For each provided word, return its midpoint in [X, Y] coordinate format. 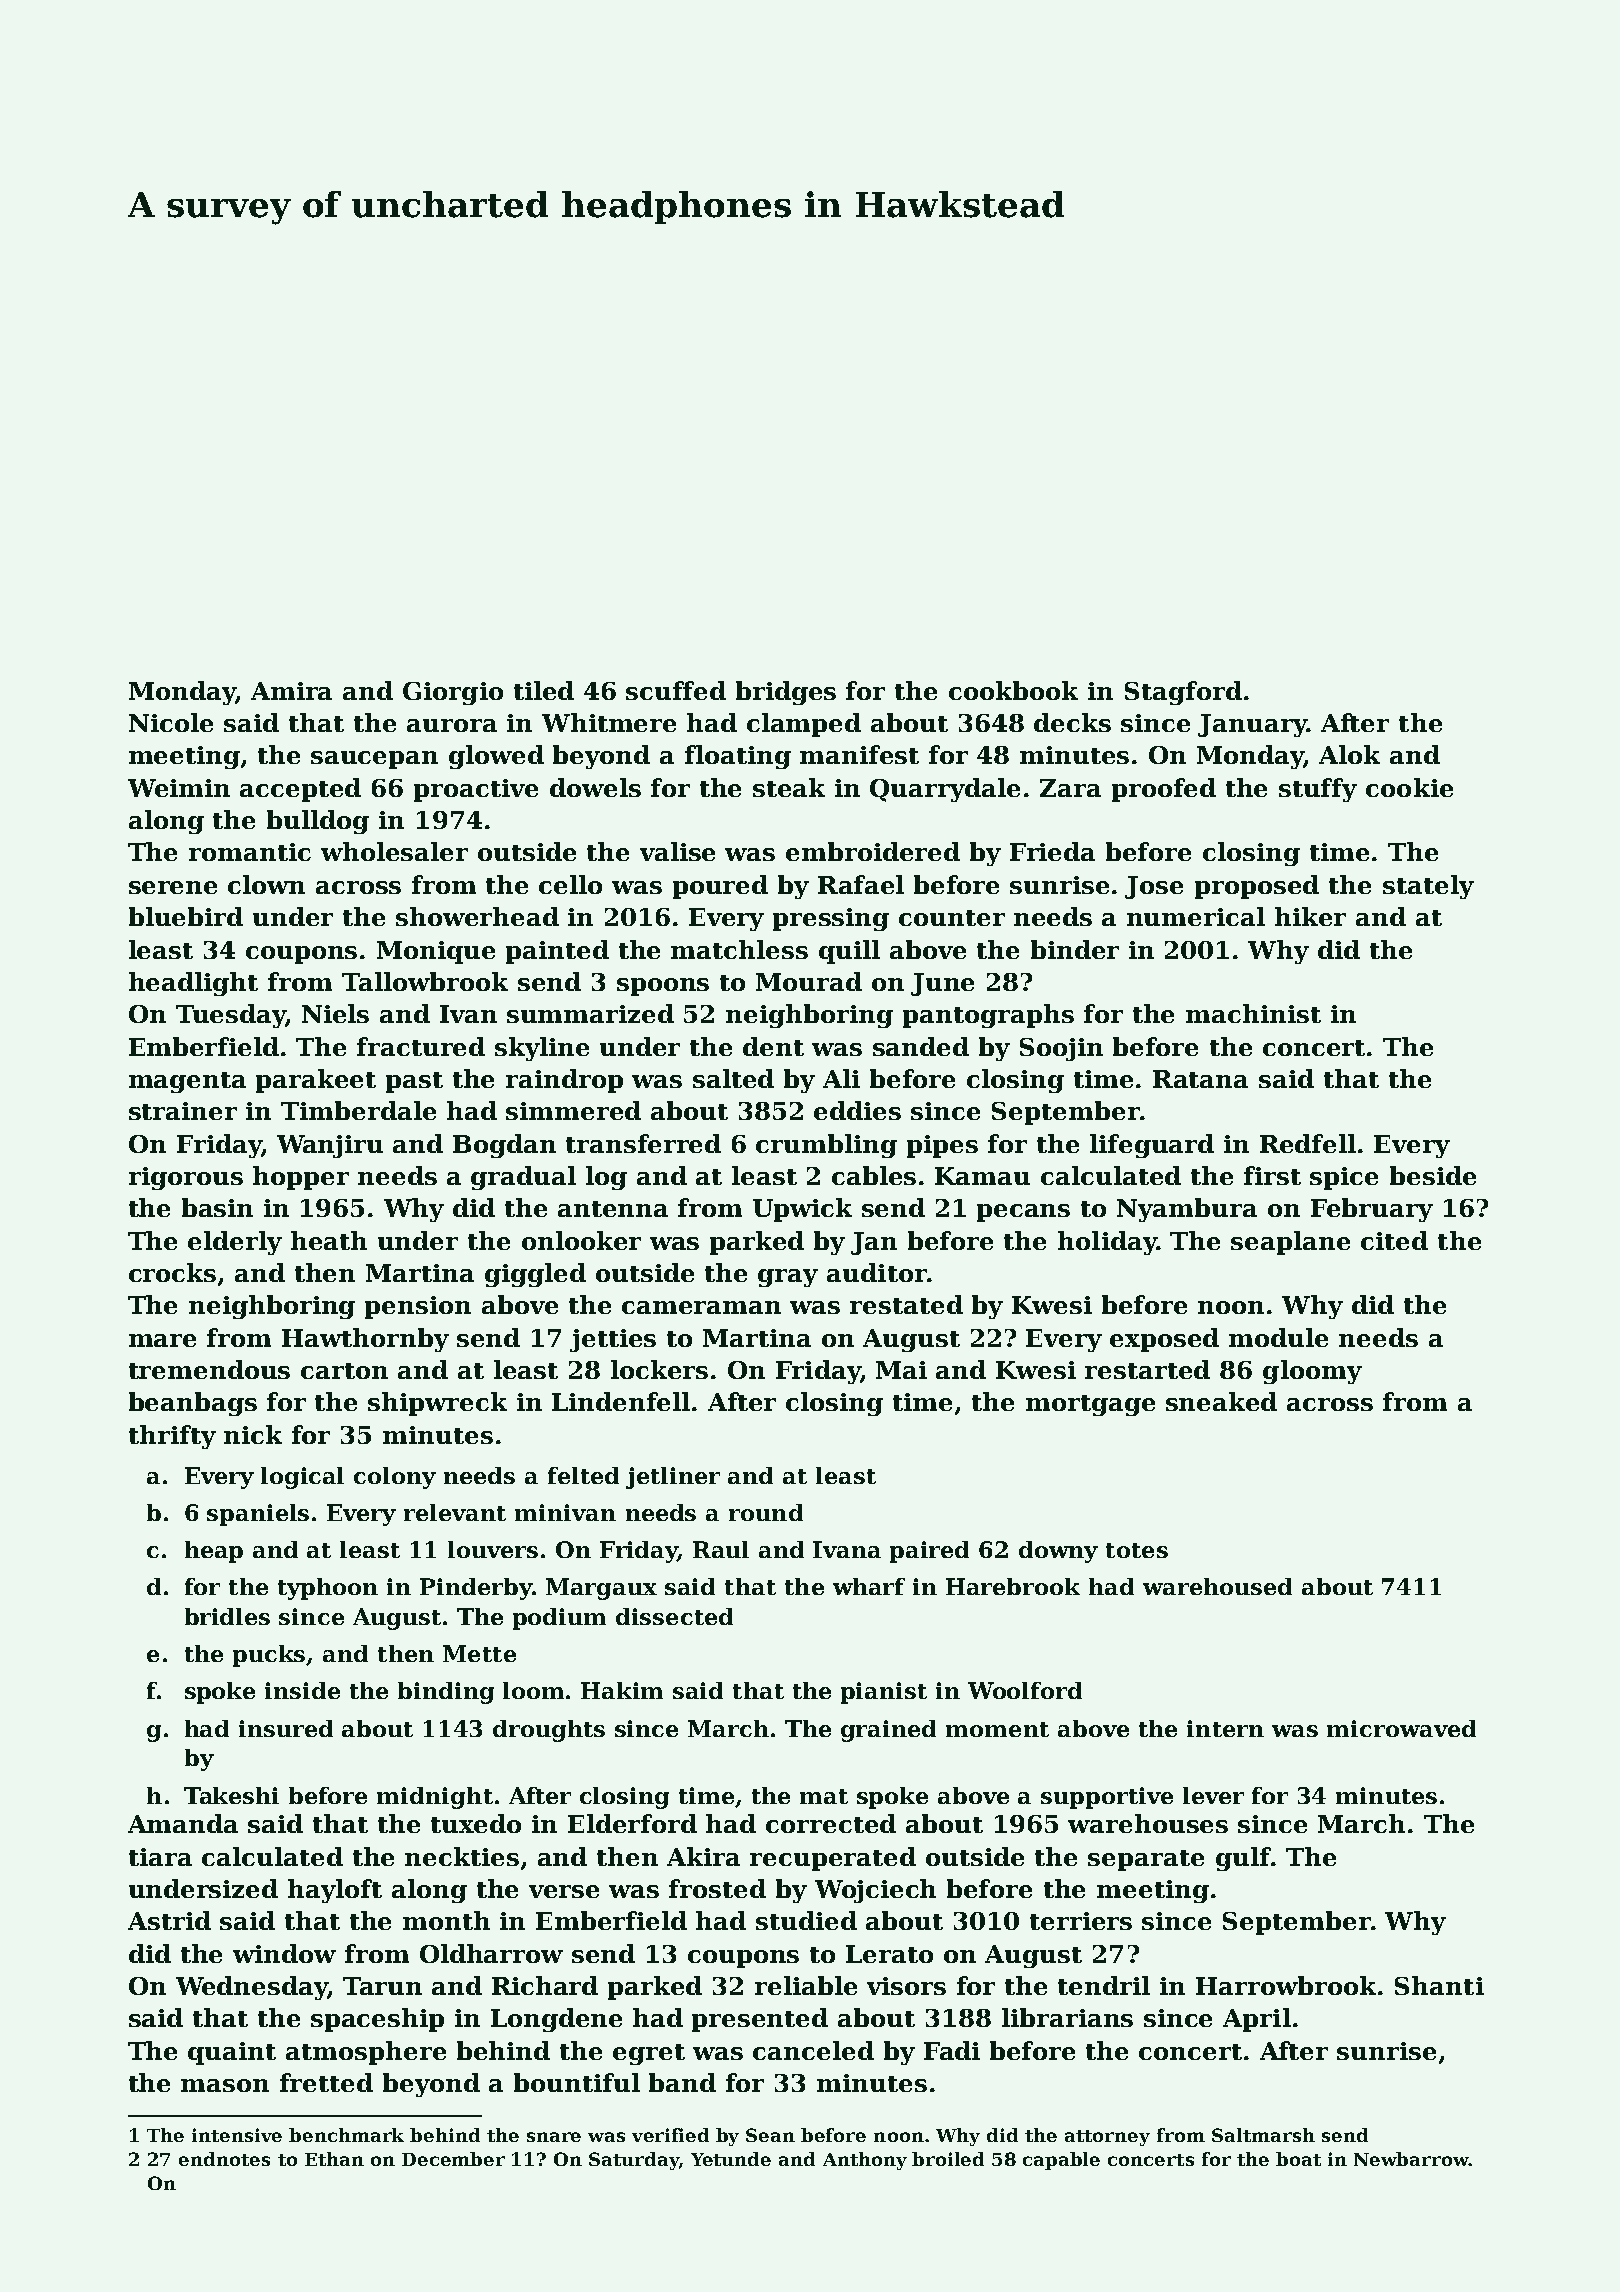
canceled [813, 2050]
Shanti [1439, 1985]
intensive [237, 2135]
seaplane [1290, 1243]
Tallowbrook [425, 981]
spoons [663, 987]
